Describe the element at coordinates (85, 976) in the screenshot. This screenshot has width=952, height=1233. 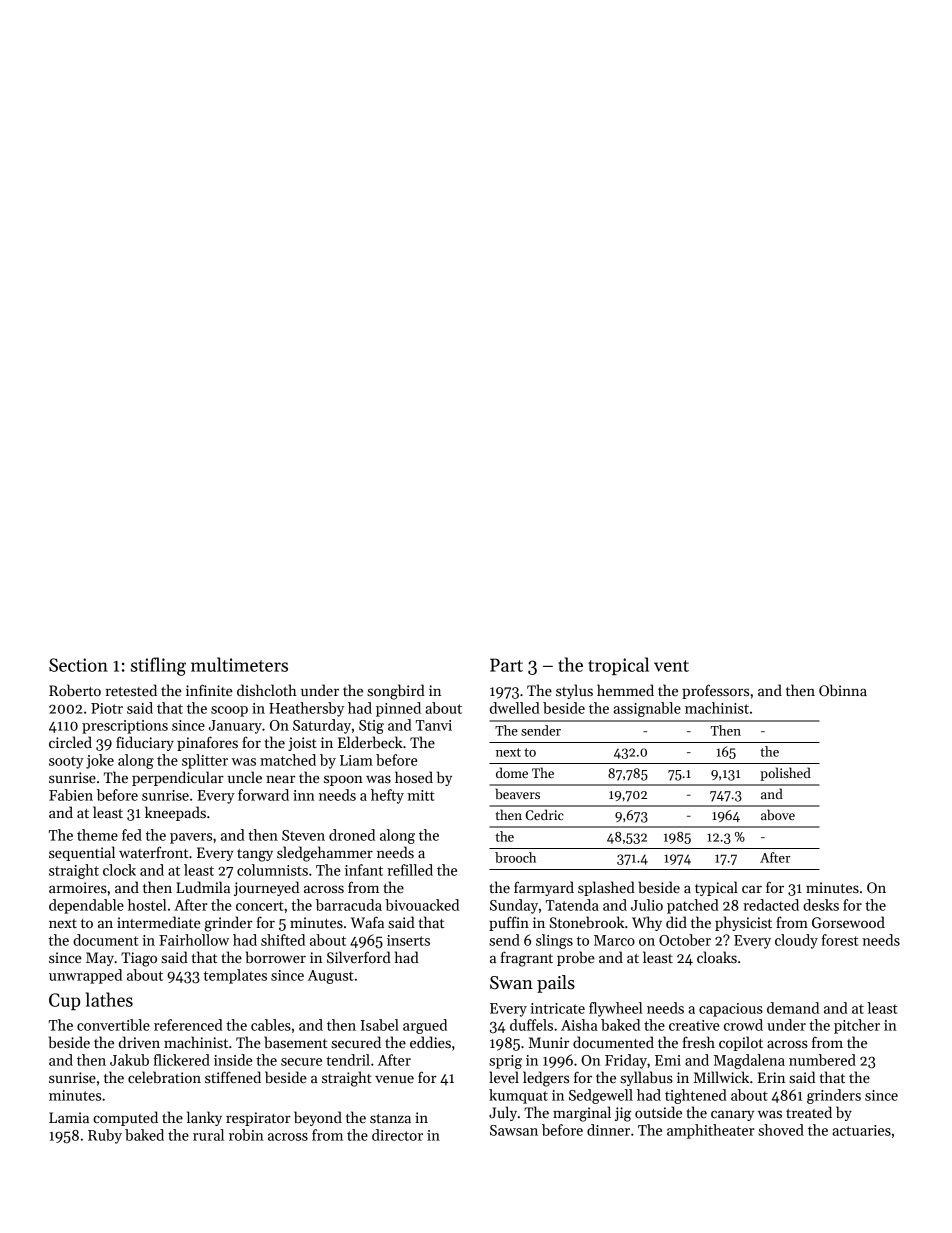
I see `unwrapped` at that location.
